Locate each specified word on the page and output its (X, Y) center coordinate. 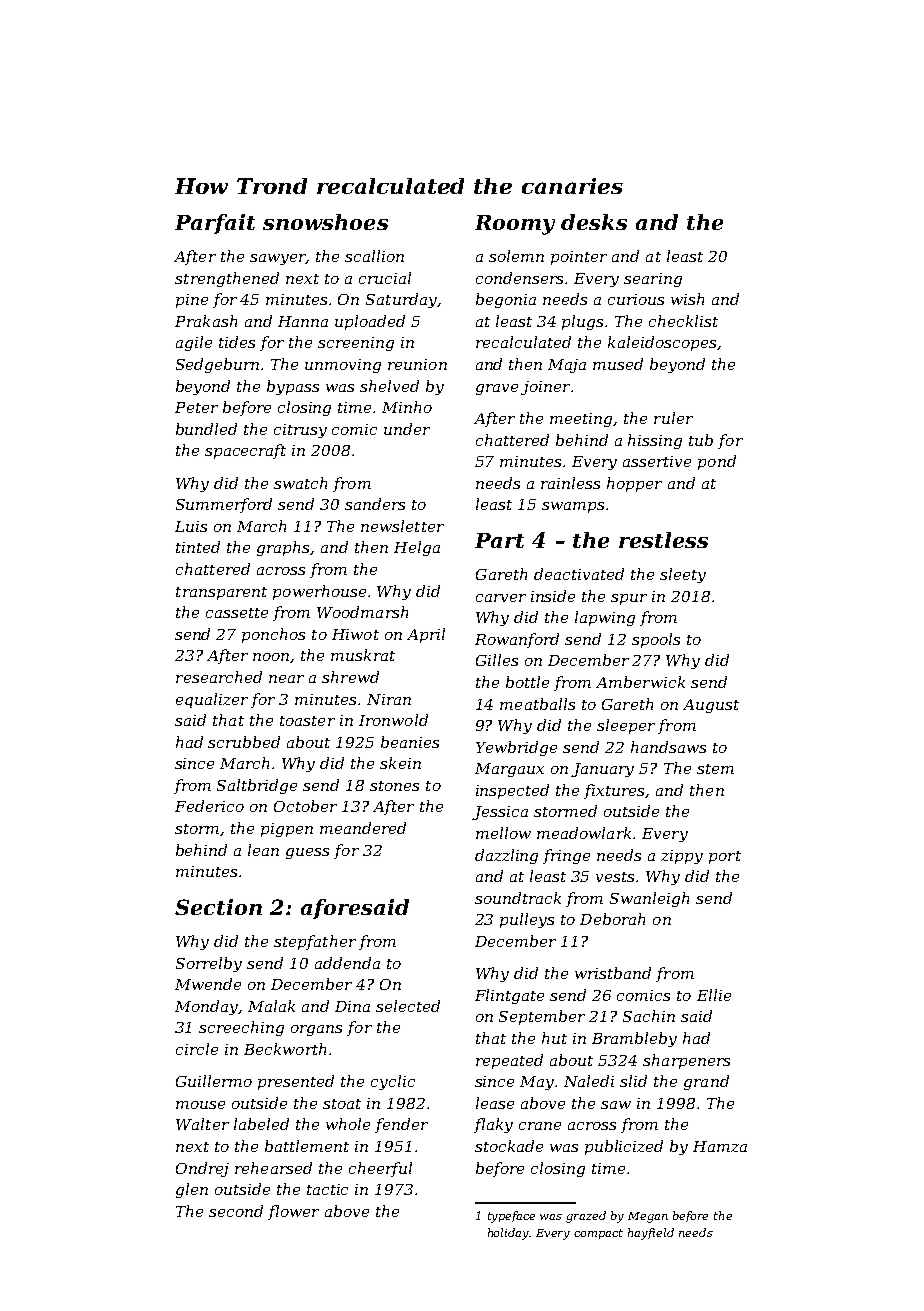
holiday (509, 1234)
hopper (634, 484)
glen (192, 1190)
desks (594, 222)
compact (598, 1234)
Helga (417, 548)
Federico (209, 806)
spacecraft (245, 451)
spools (656, 640)
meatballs (537, 704)
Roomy (515, 225)
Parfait (215, 224)
